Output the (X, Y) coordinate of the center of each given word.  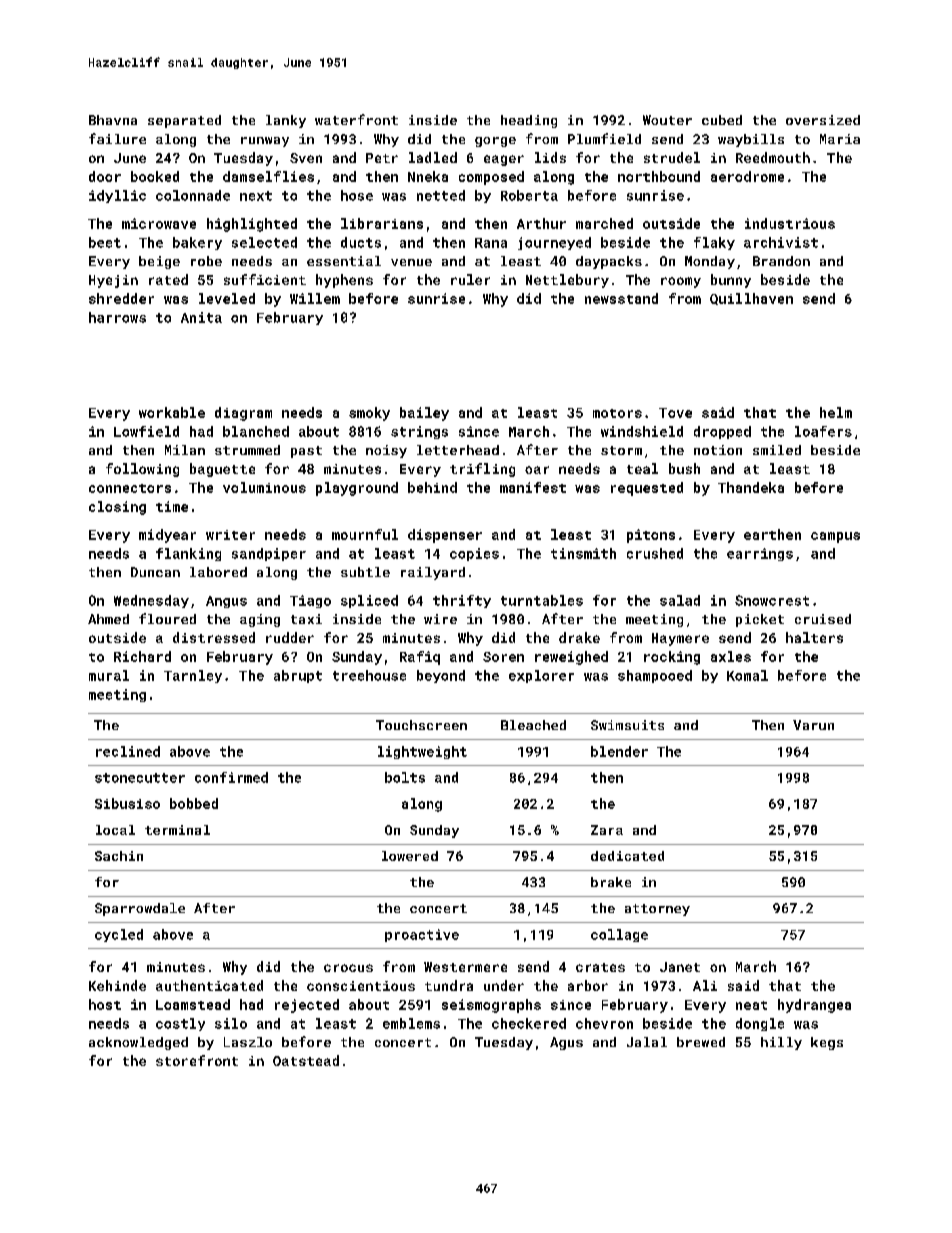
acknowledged (138, 1043)
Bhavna (113, 120)
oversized (823, 120)
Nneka (428, 176)
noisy (386, 451)
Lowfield (146, 431)
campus (835, 537)
